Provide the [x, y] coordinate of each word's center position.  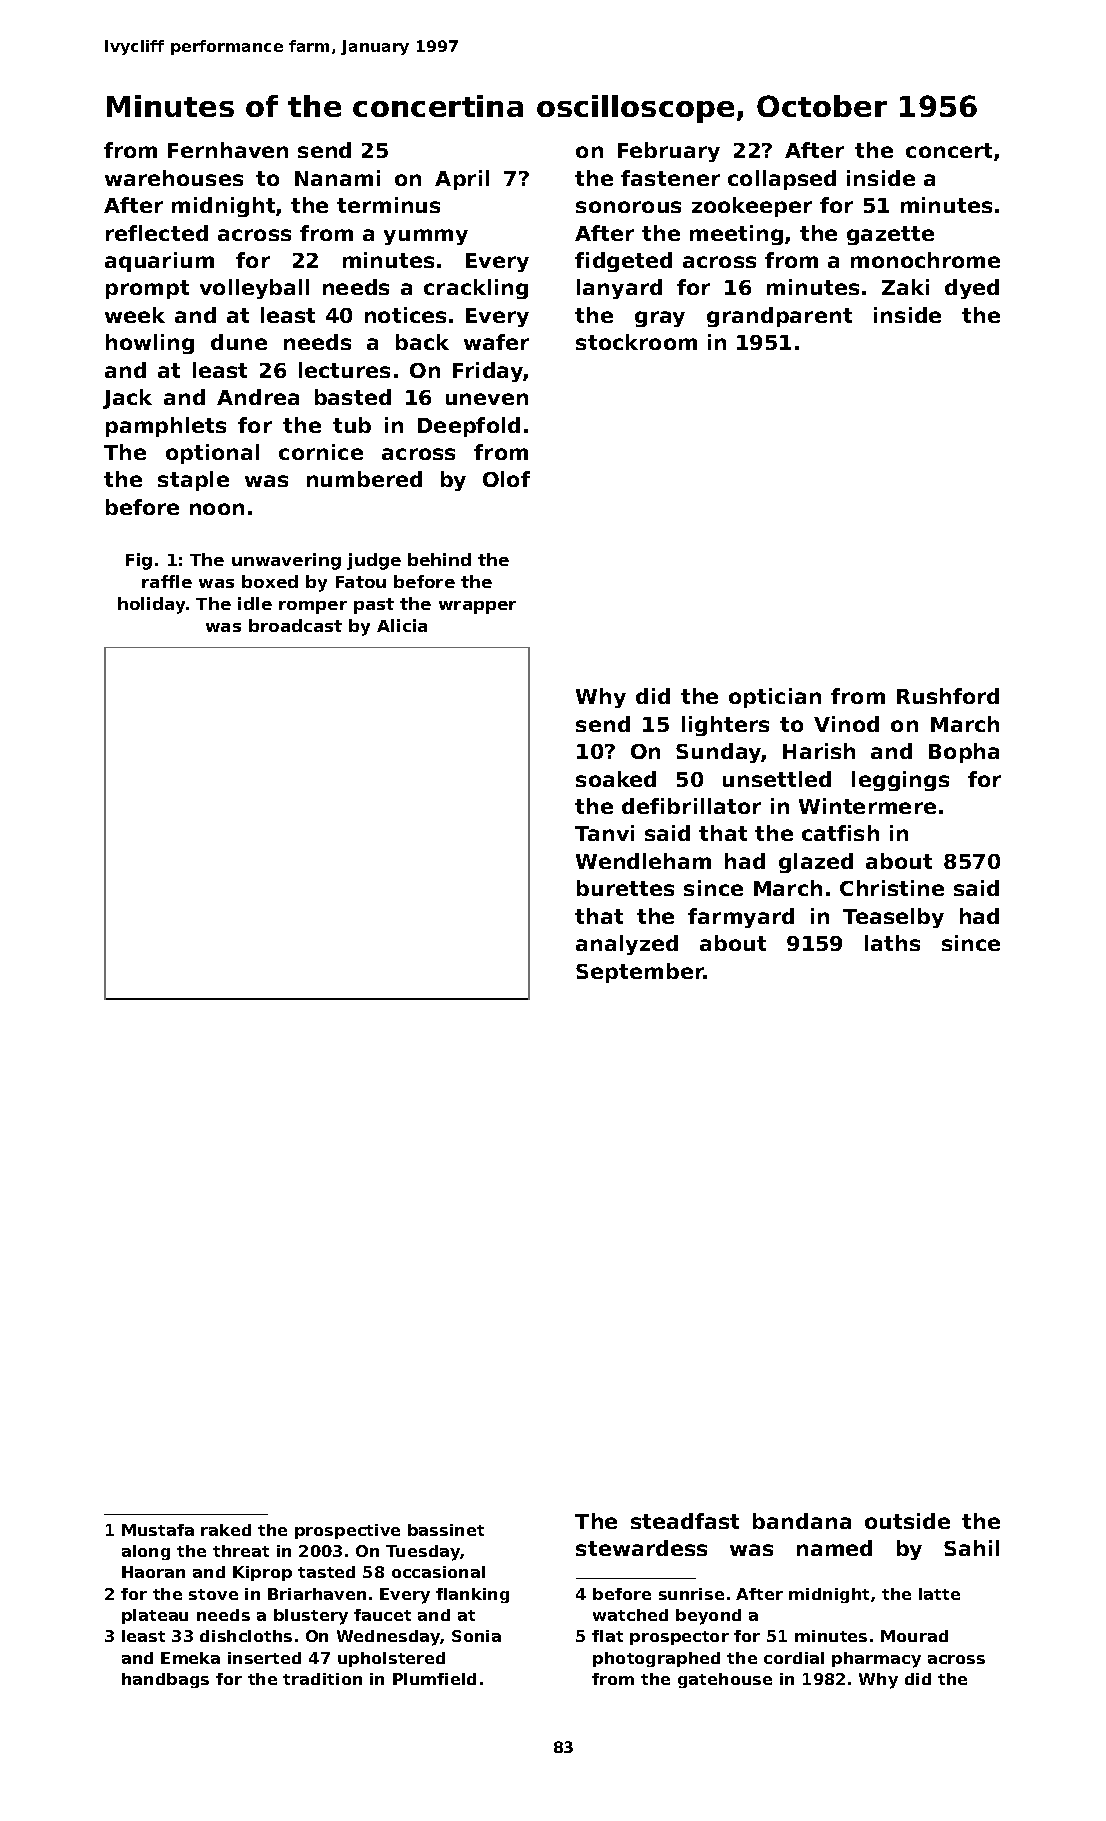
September [640, 973]
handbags [165, 1680]
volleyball [254, 289]
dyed [972, 289]
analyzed [627, 945]
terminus [388, 205]
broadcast [295, 625]
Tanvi [604, 833]
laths [892, 943]
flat [607, 1636]
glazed [816, 863]
